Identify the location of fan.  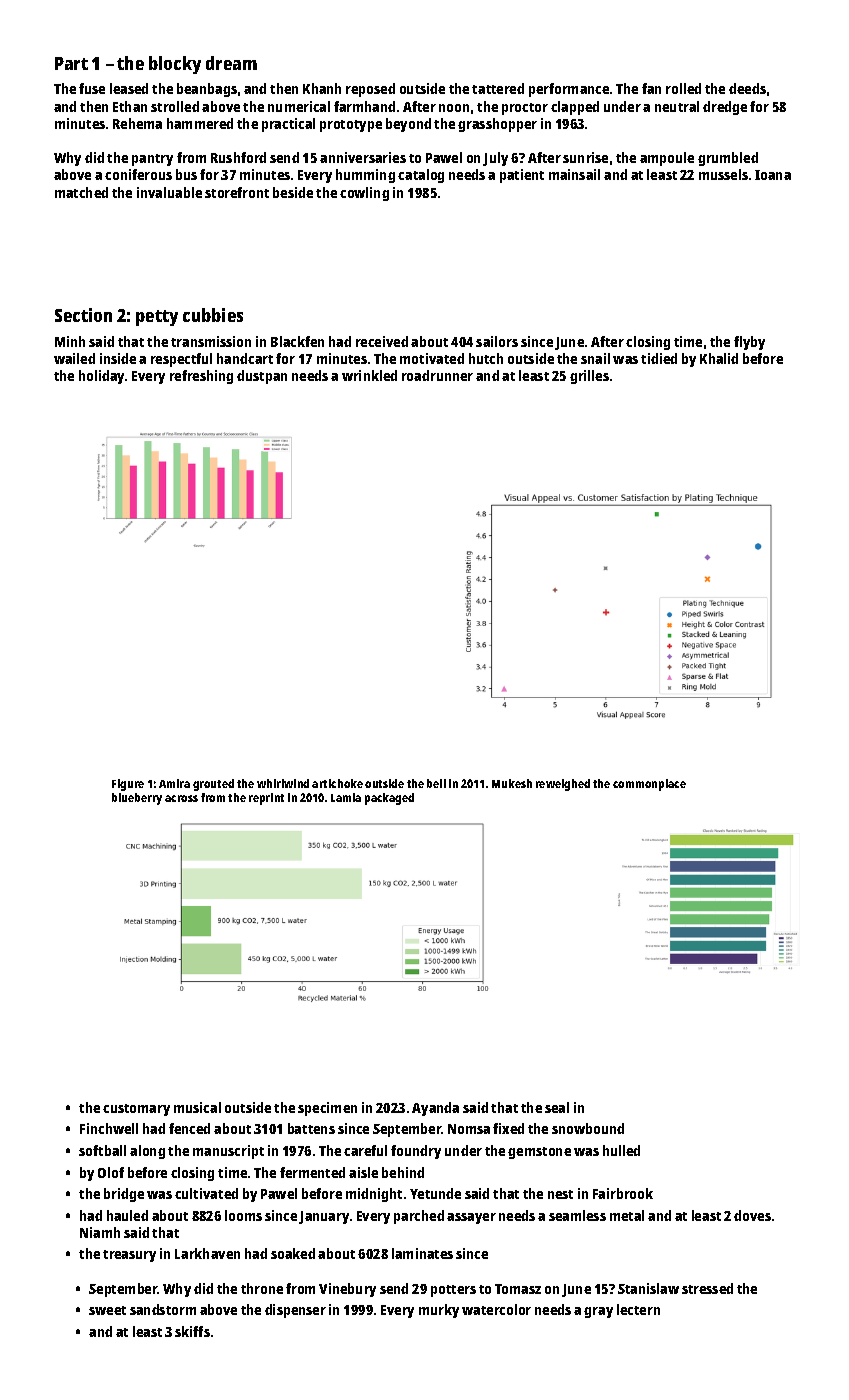
(651, 88).
